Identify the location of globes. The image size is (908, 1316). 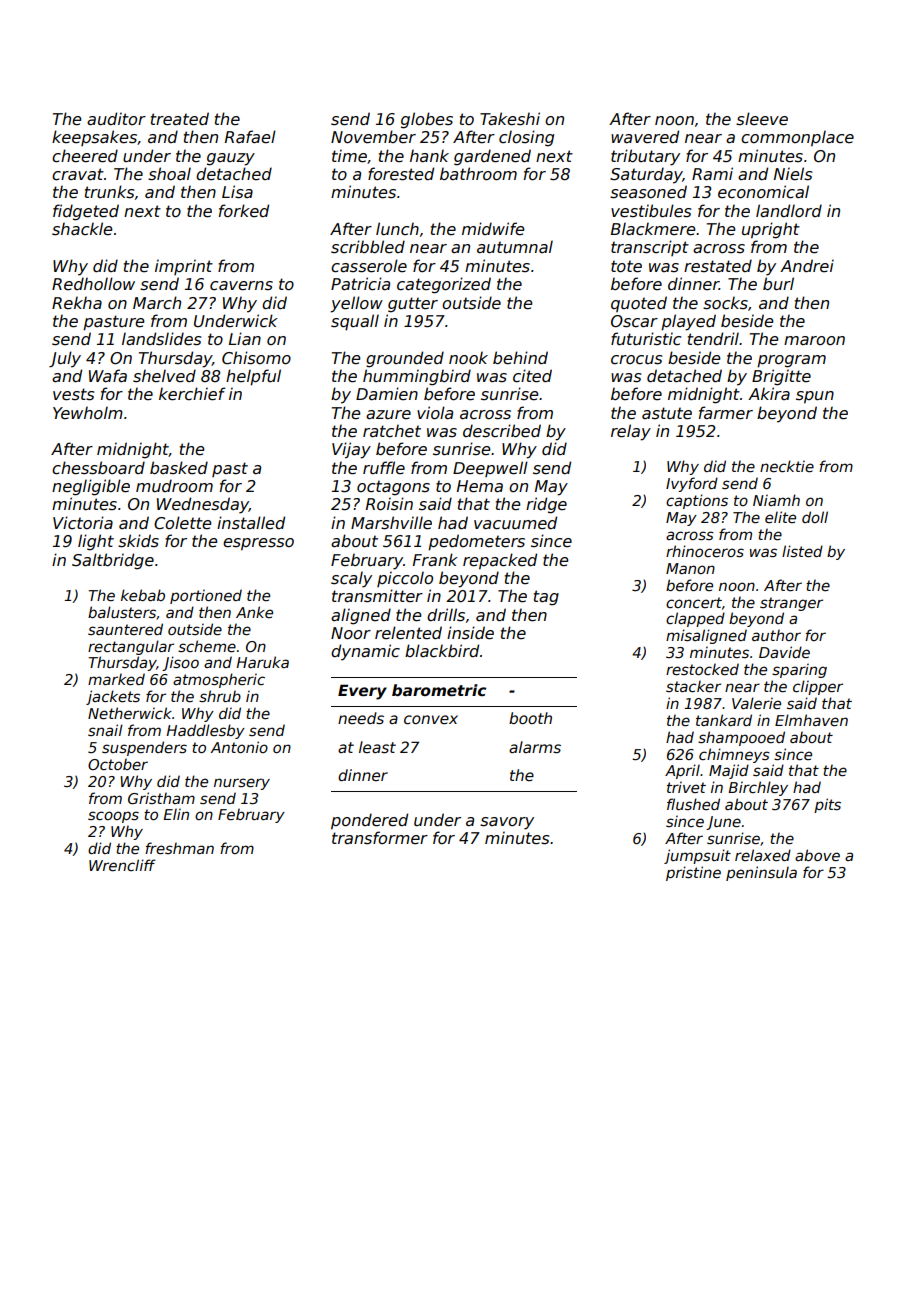
(427, 120).
